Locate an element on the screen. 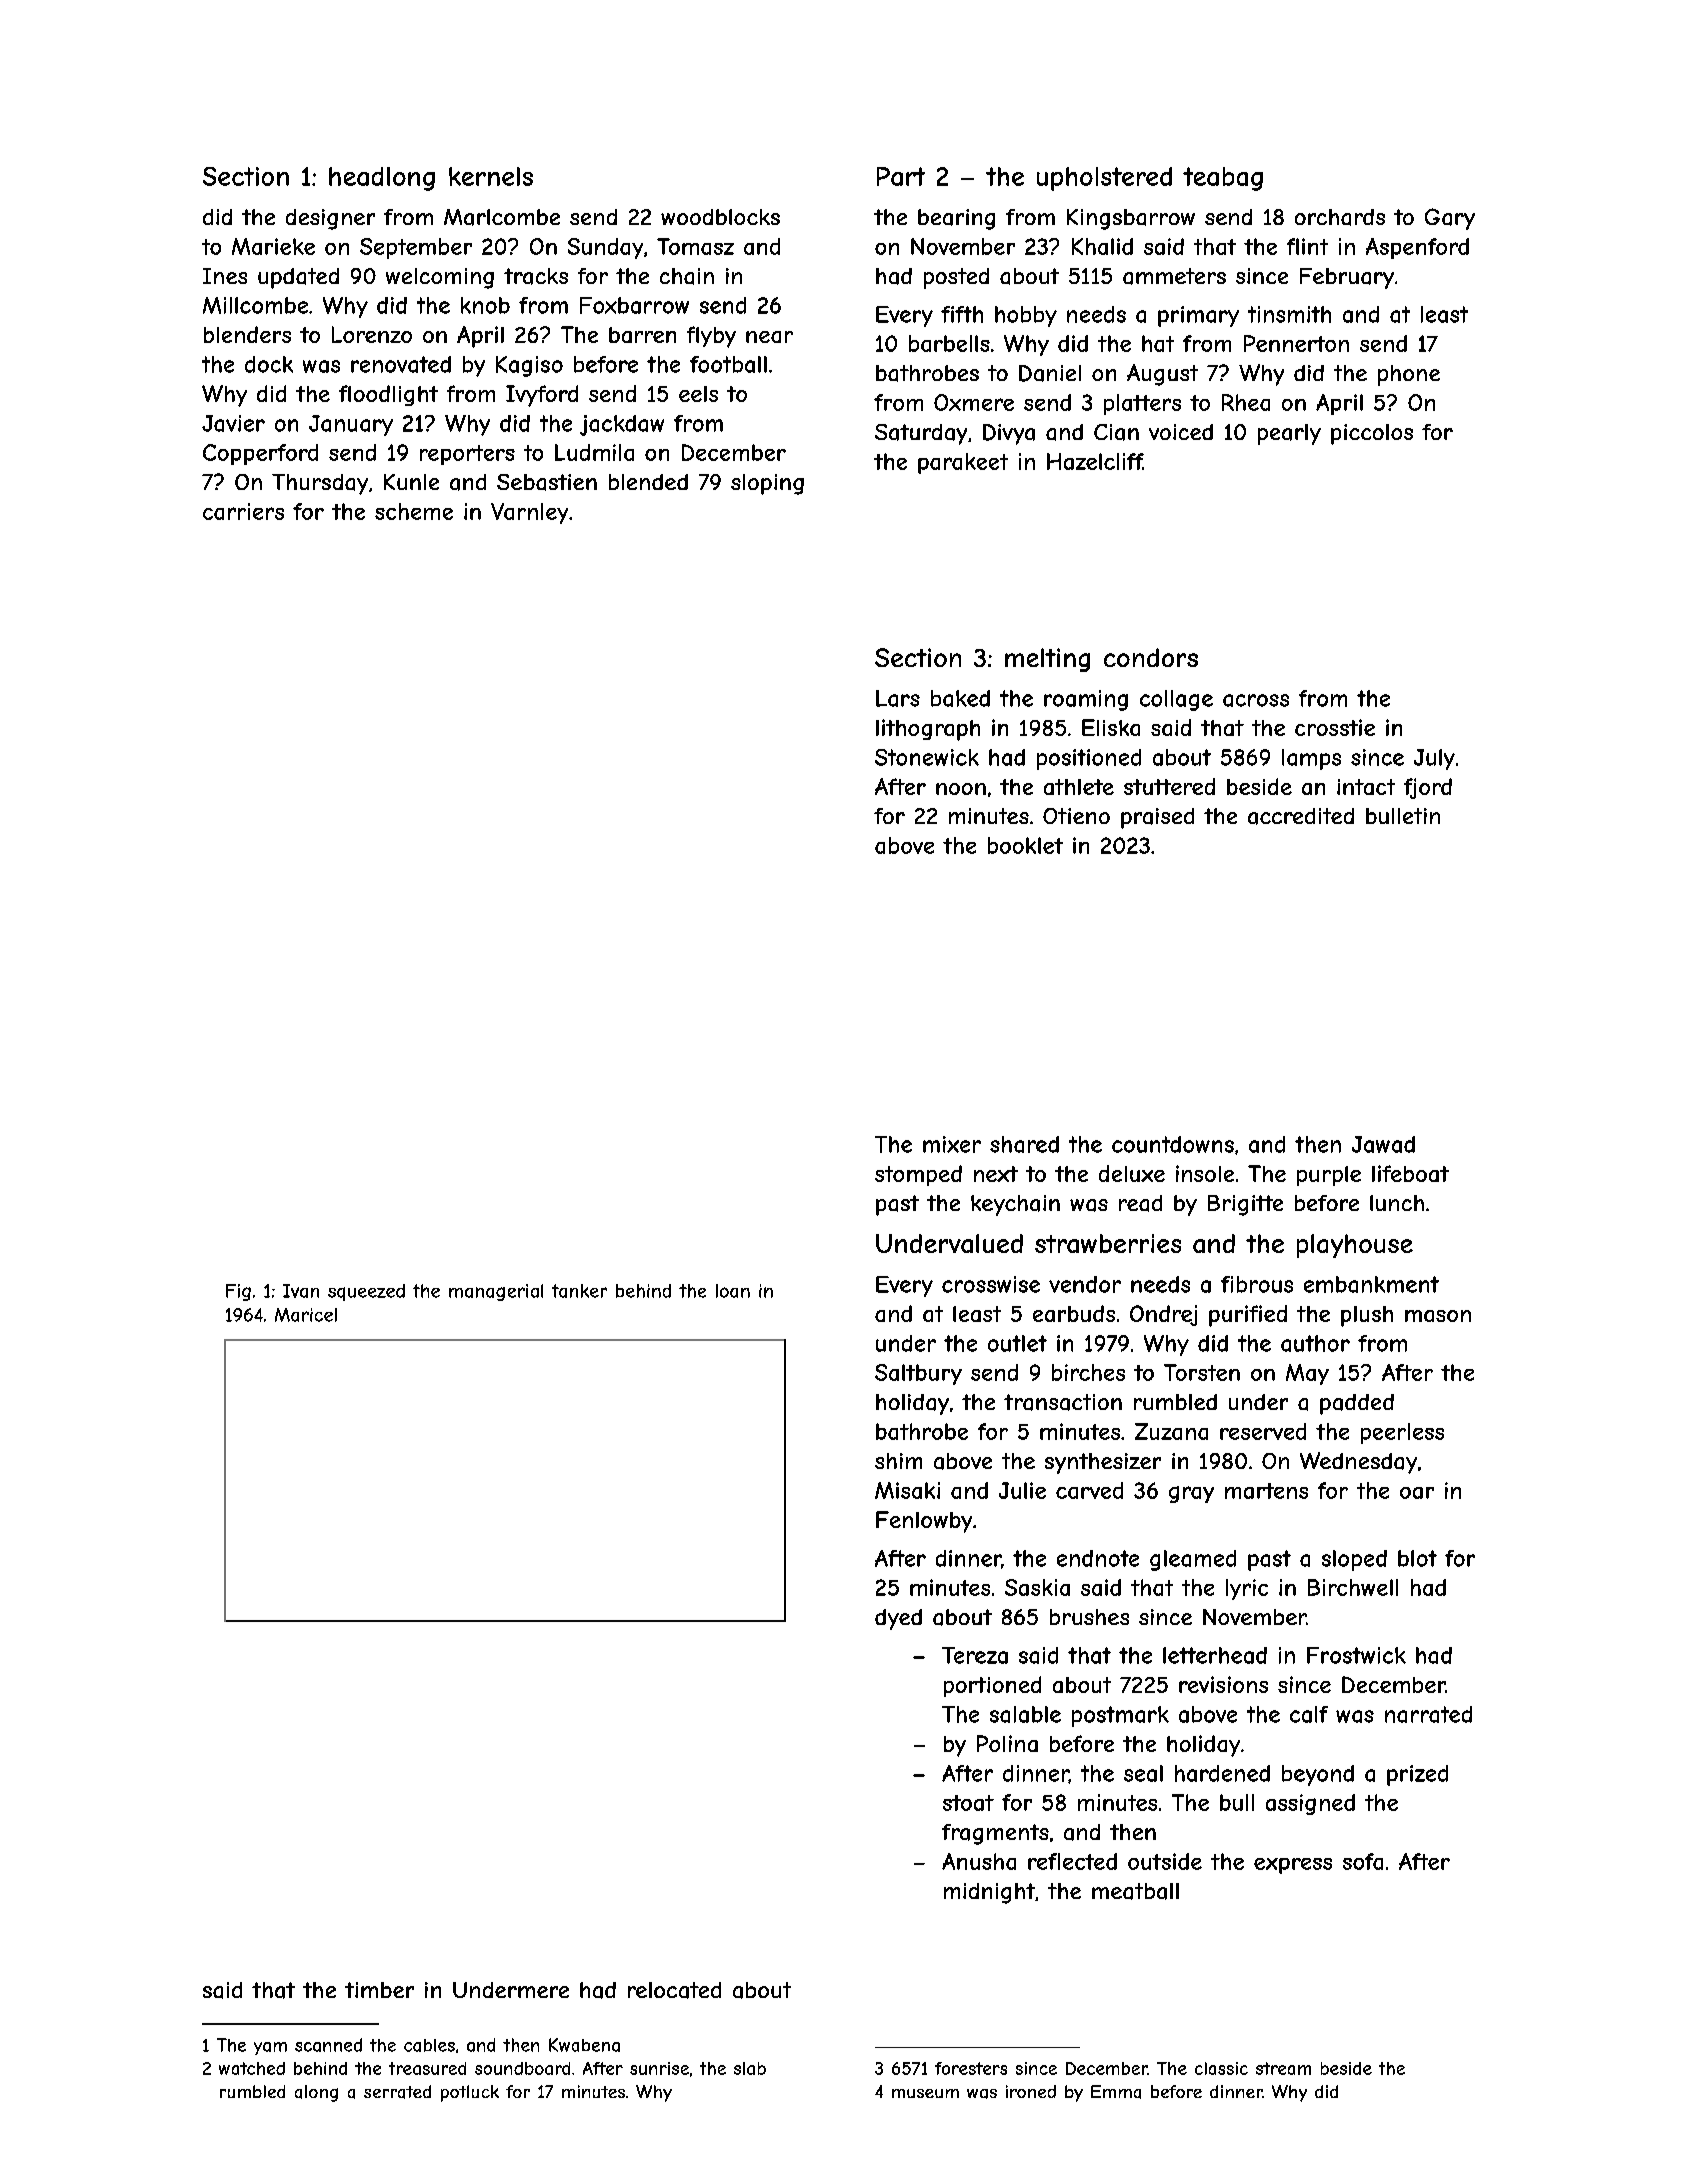 The width and height of the screenshot is (1683, 2178). teabag is located at coordinates (1223, 179).
